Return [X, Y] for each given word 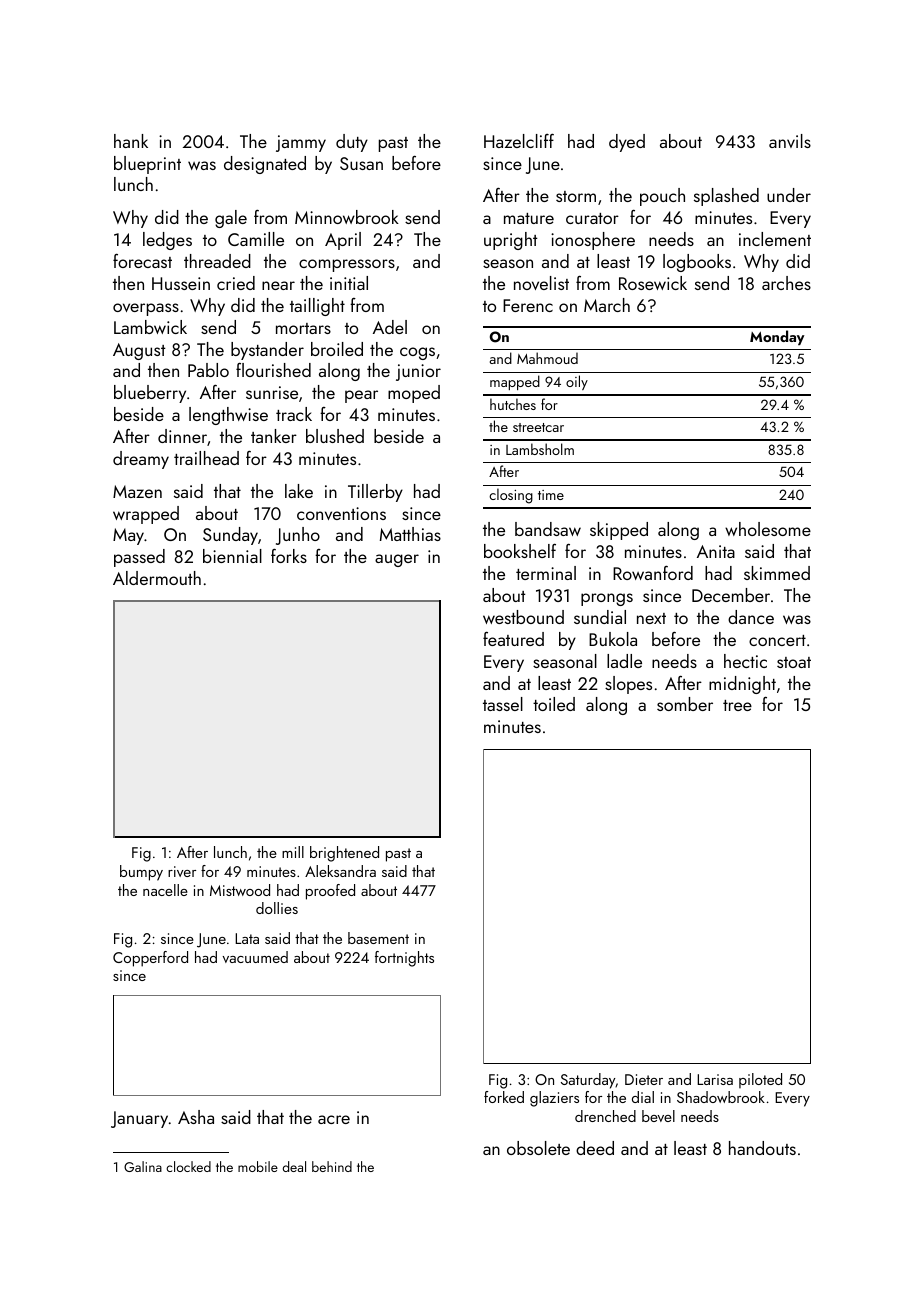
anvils [790, 141]
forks [289, 556]
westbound [523, 617]
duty [352, 143]
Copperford [150, 959]
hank [131, 141]
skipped [619, 531]
